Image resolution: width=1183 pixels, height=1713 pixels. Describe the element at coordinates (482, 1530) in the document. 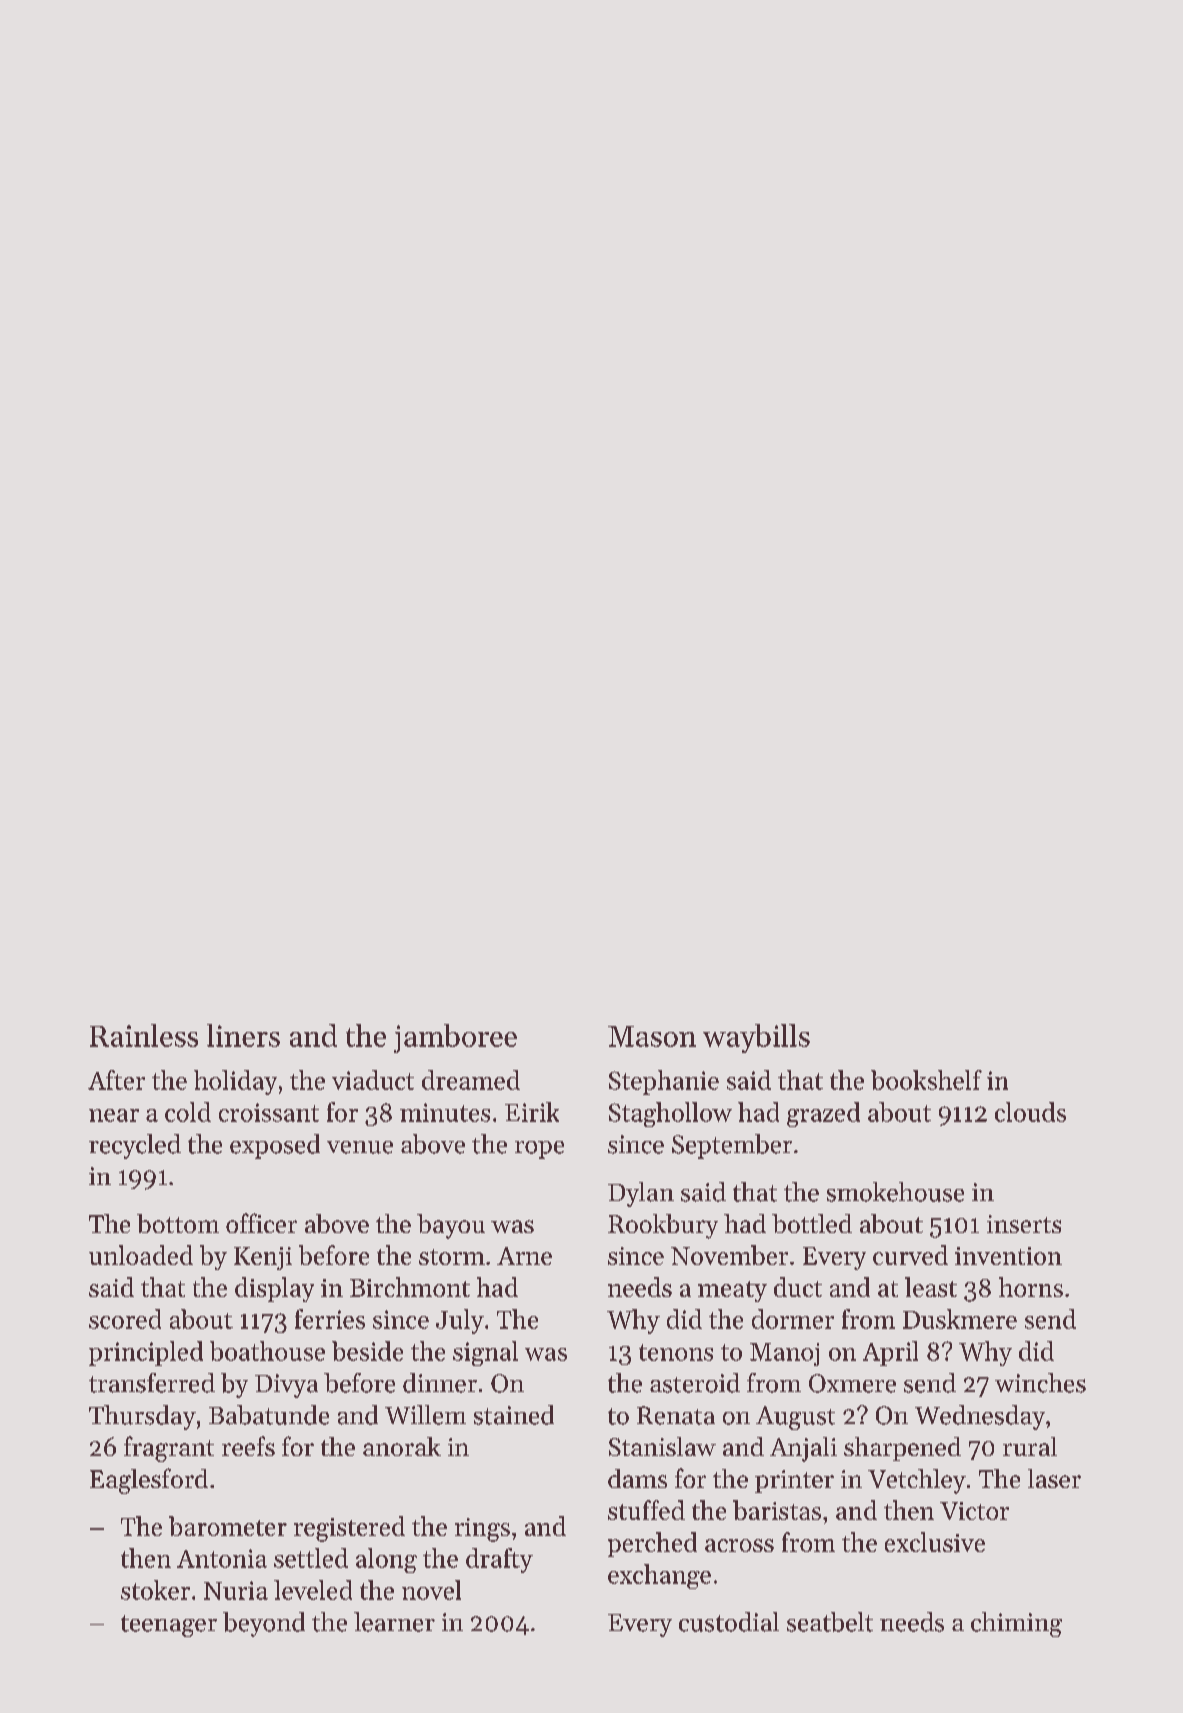

I see `rings` at that location.
